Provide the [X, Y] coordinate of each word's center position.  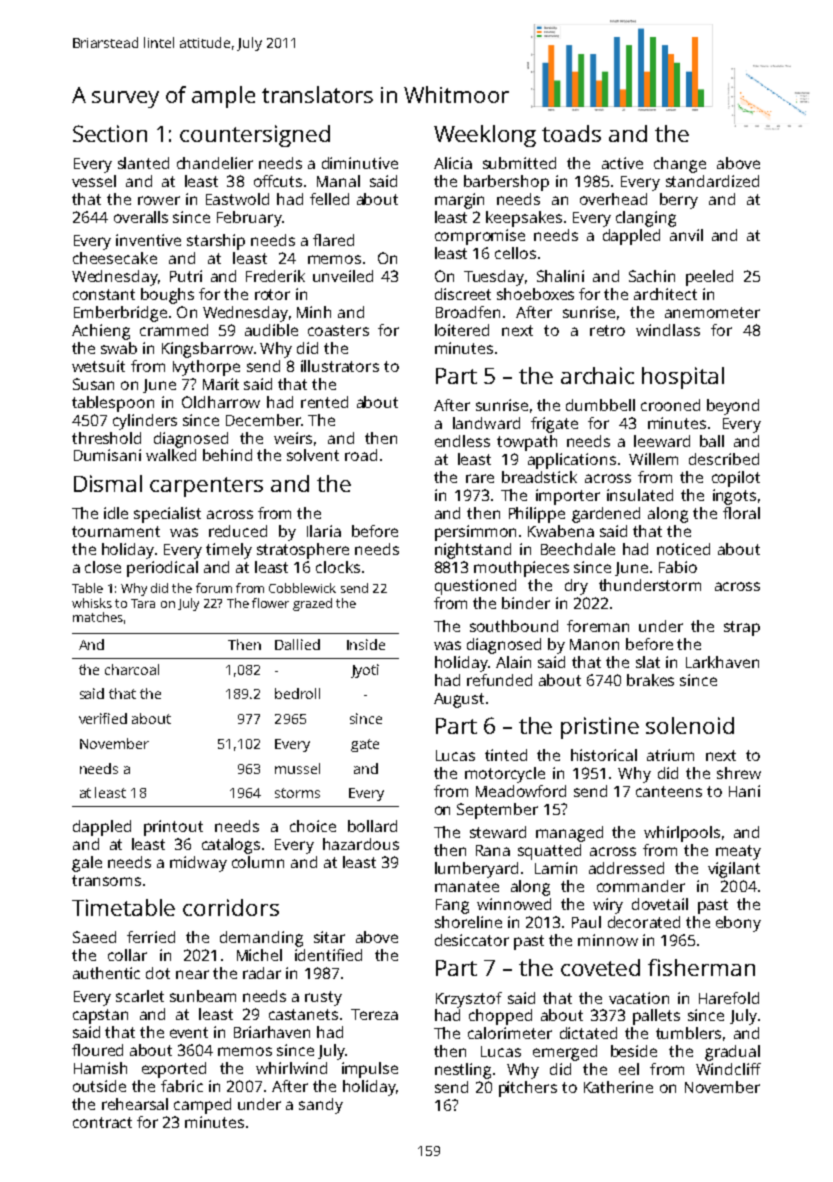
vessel [94, 181]
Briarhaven [272, 1032]
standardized [712, 181]
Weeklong [485, 136]
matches [98, 617]
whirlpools [682, 834]
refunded [499, 680]
